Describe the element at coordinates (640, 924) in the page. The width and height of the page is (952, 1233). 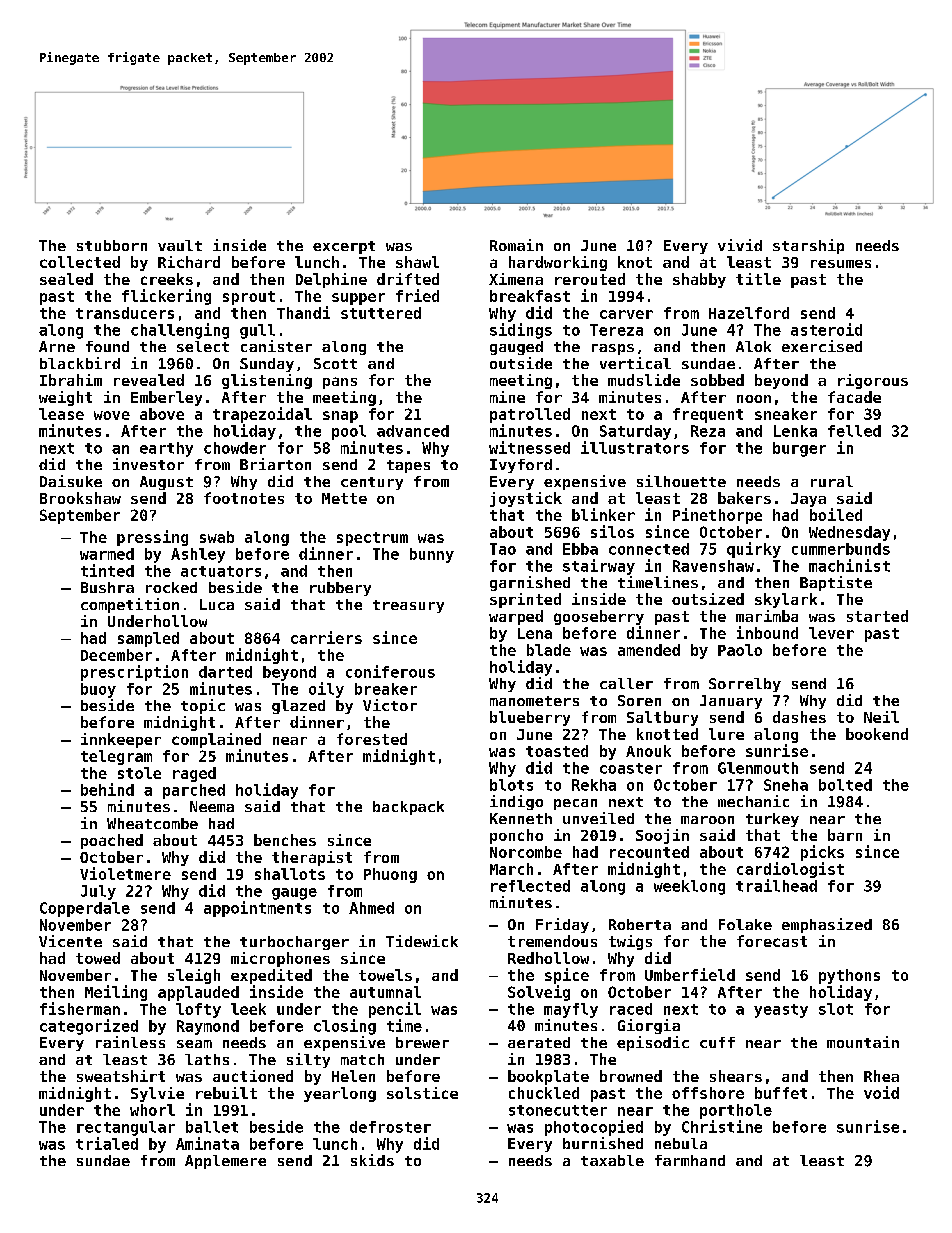
I see `Roberta` at that location.
